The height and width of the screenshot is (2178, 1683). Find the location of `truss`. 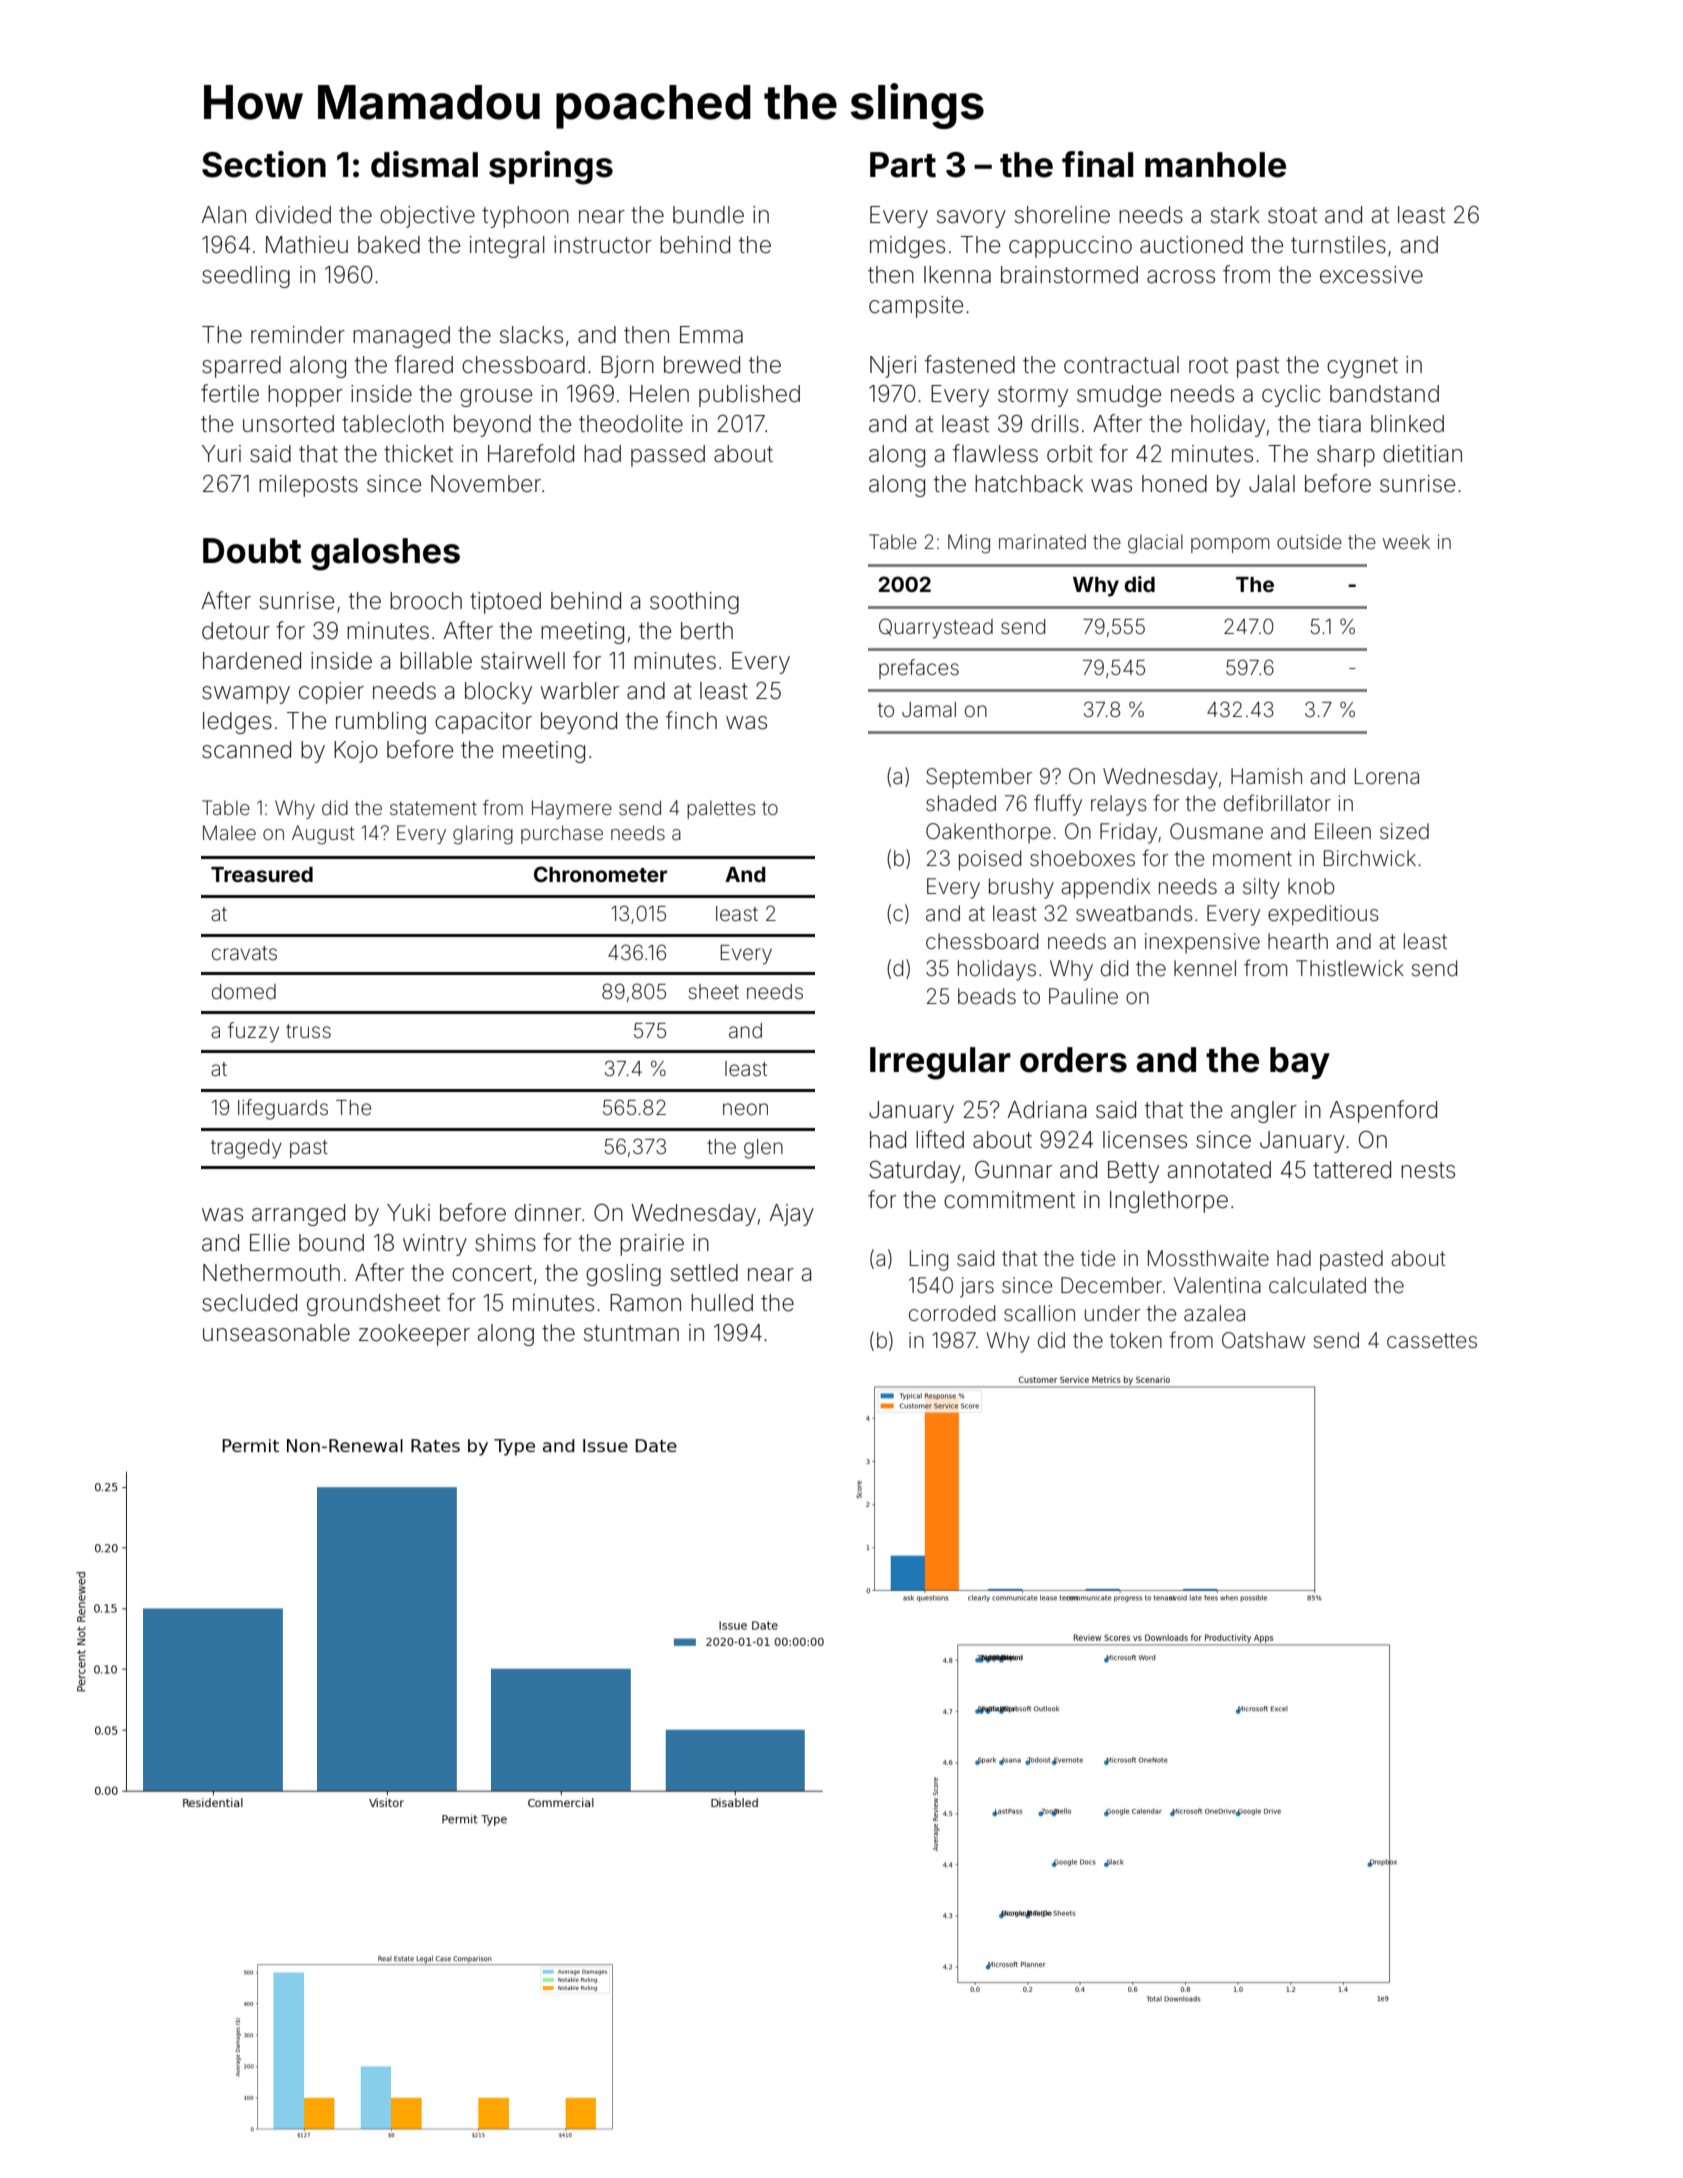

truss is located at coordinates (308, 1031).
